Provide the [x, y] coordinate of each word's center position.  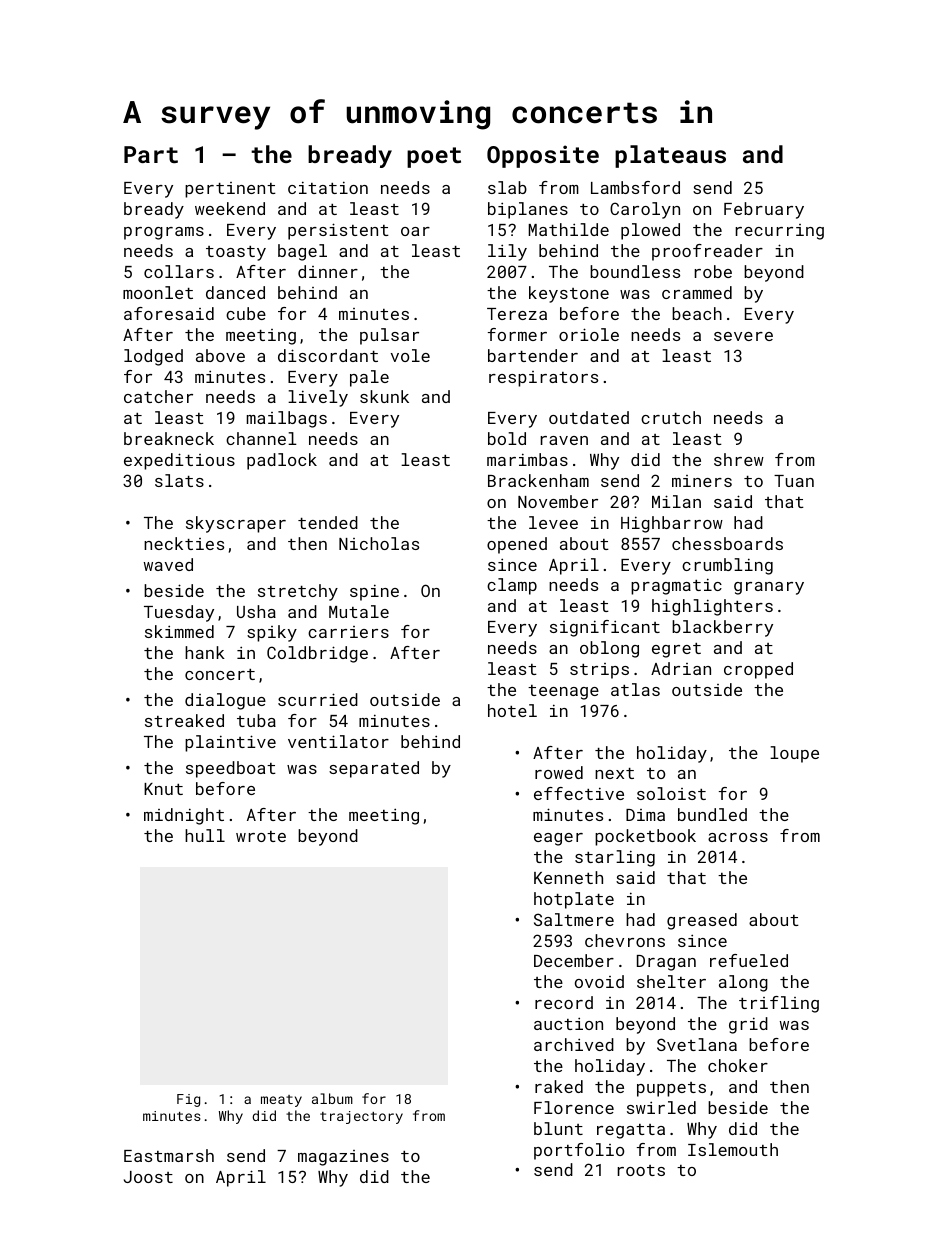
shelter [671, 981]
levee [553, 522]
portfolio [579, 1151]
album [332, 1098]
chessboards [727, 543]
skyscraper [236, 524]
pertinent [230, 190]
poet [434, 157]
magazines [343, 1158]
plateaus [670, 156]
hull [205, 835]
